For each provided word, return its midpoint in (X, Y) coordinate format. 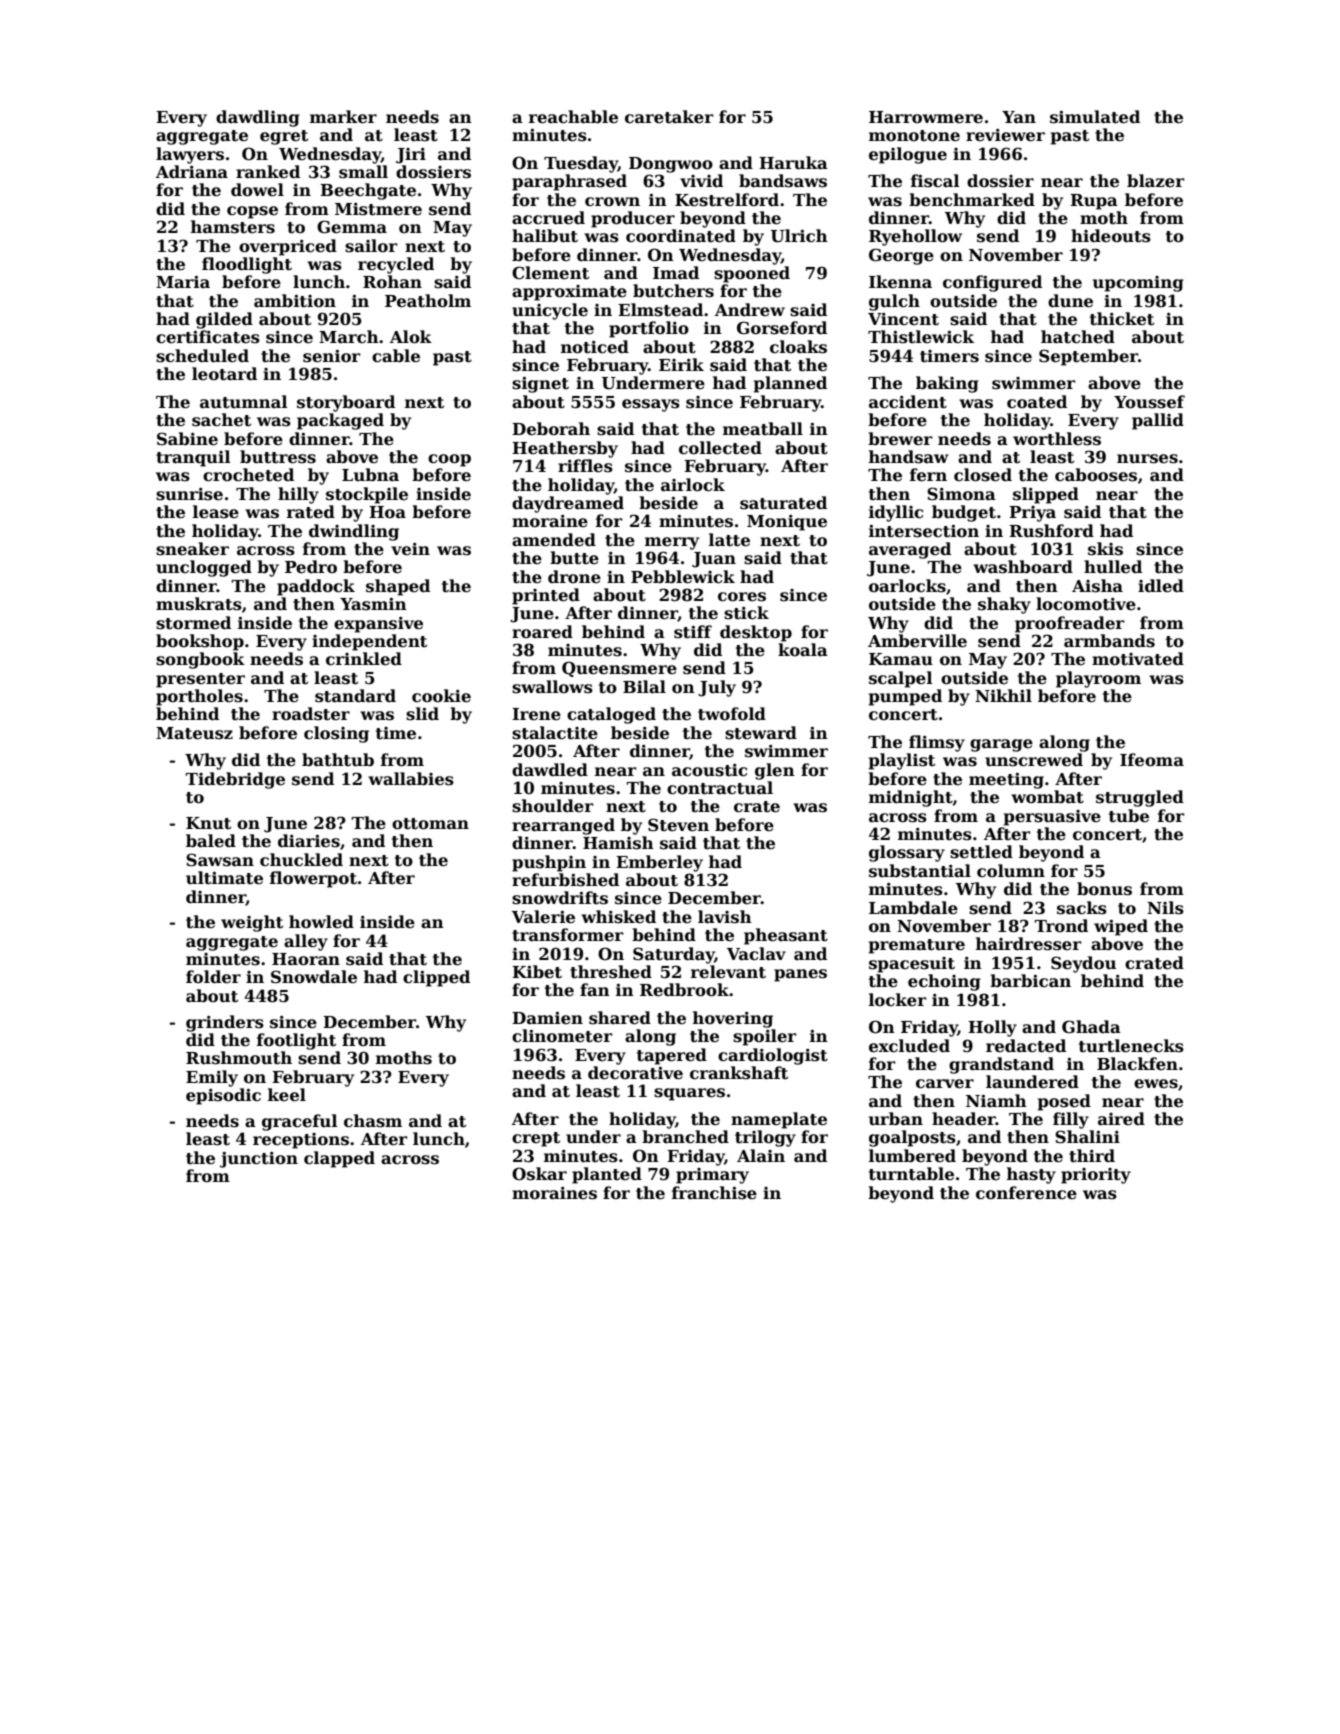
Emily (212, 1078)
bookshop (200, 642)
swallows (552, 687)
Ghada (1091, 1026)
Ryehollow (915, 237)
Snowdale (314, 977)
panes (800, 975)
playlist (902, 761)
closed (983, 475)
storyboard (346, 403)
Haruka (793, 162)
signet (540, 384)
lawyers (190, 155)
